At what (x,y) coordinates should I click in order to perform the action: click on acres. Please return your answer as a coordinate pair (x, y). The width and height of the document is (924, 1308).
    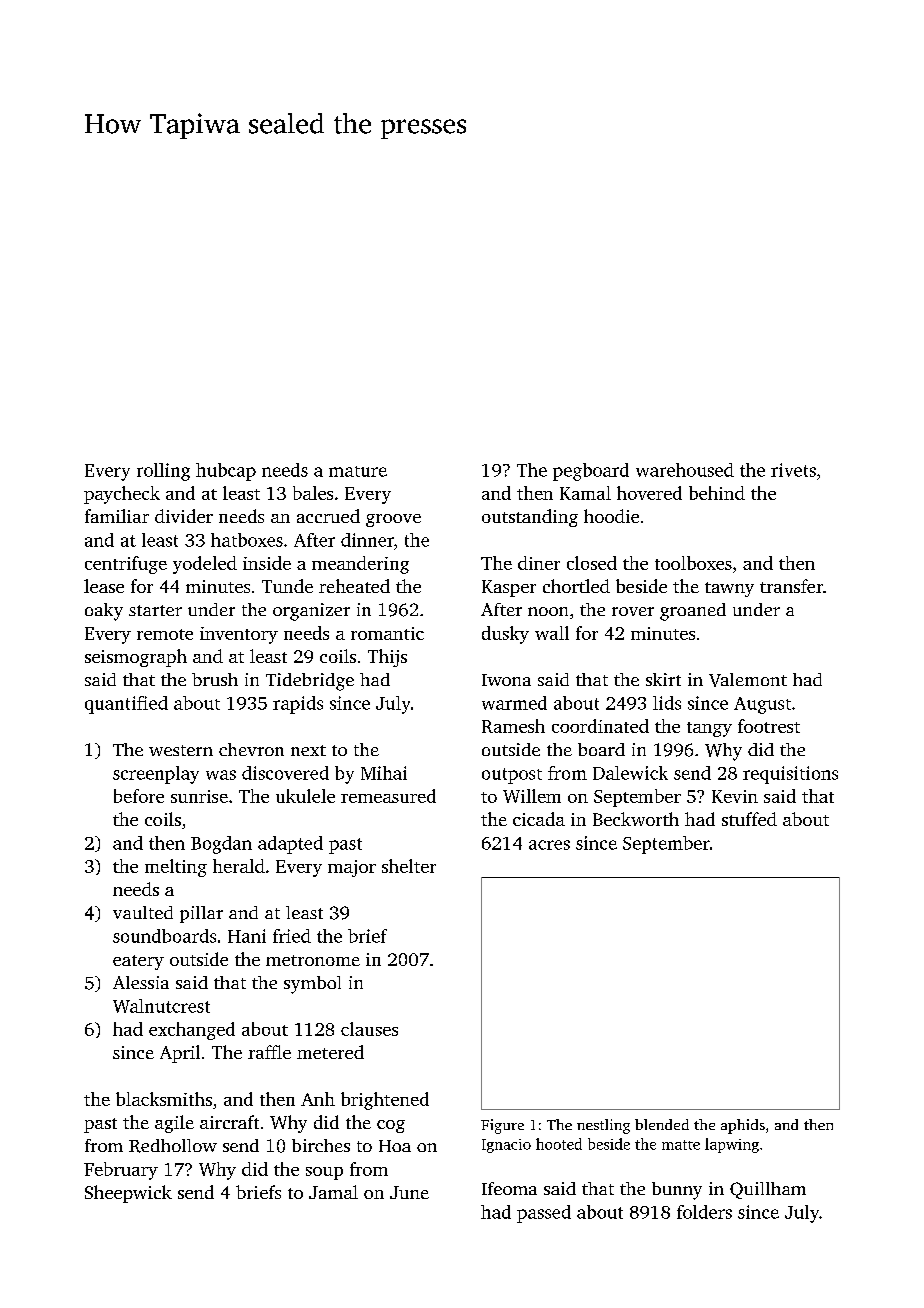
    Looking at the image, I should click on (549, 845).
